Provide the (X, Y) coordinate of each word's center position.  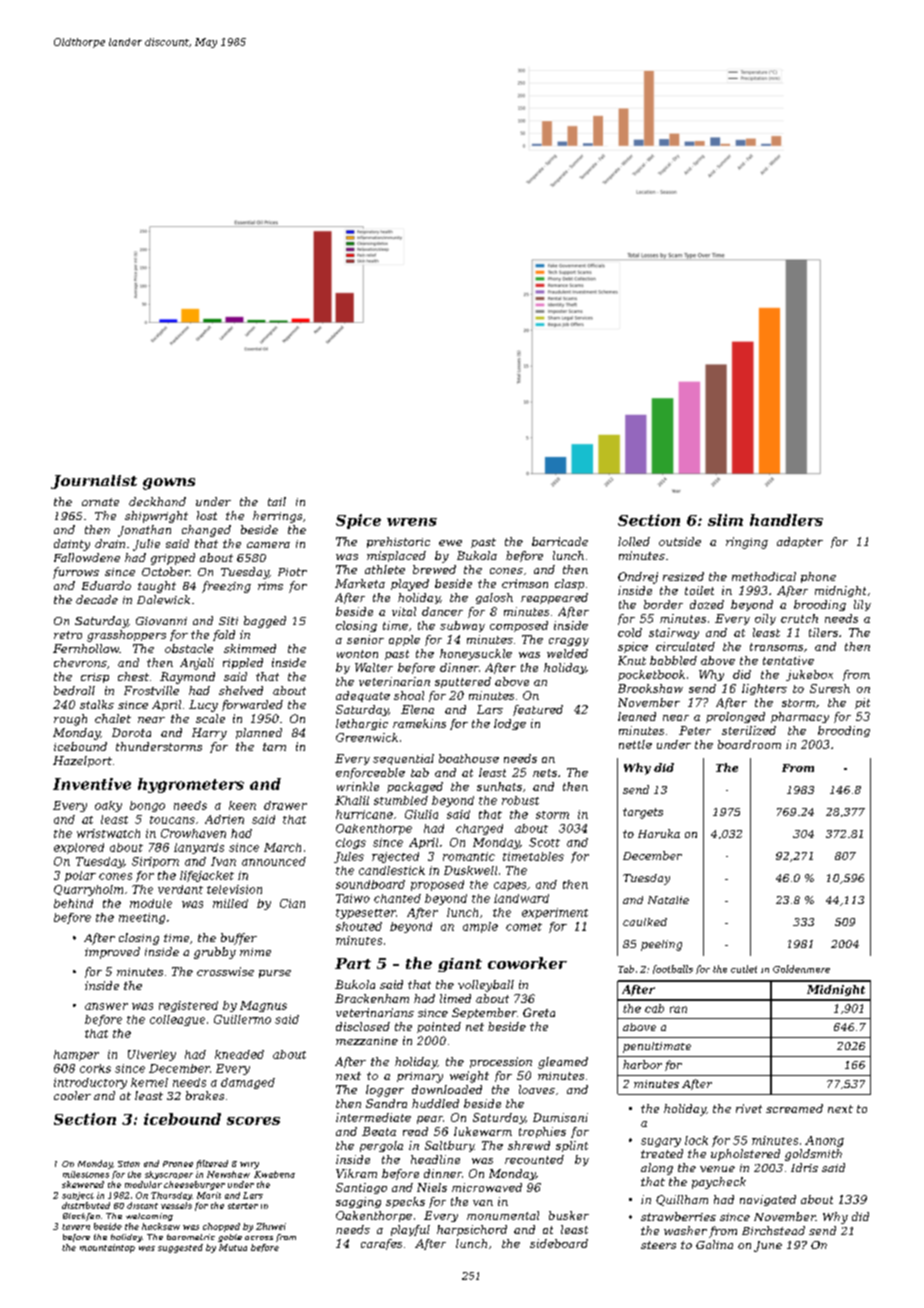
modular (143, 1184)
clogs (351, 843)
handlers (786, 520)
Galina (714, 1244)
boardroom (749, 744)
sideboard (559, 1243)
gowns (169, 484)
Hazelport (82, 761)
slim (725, 520)
